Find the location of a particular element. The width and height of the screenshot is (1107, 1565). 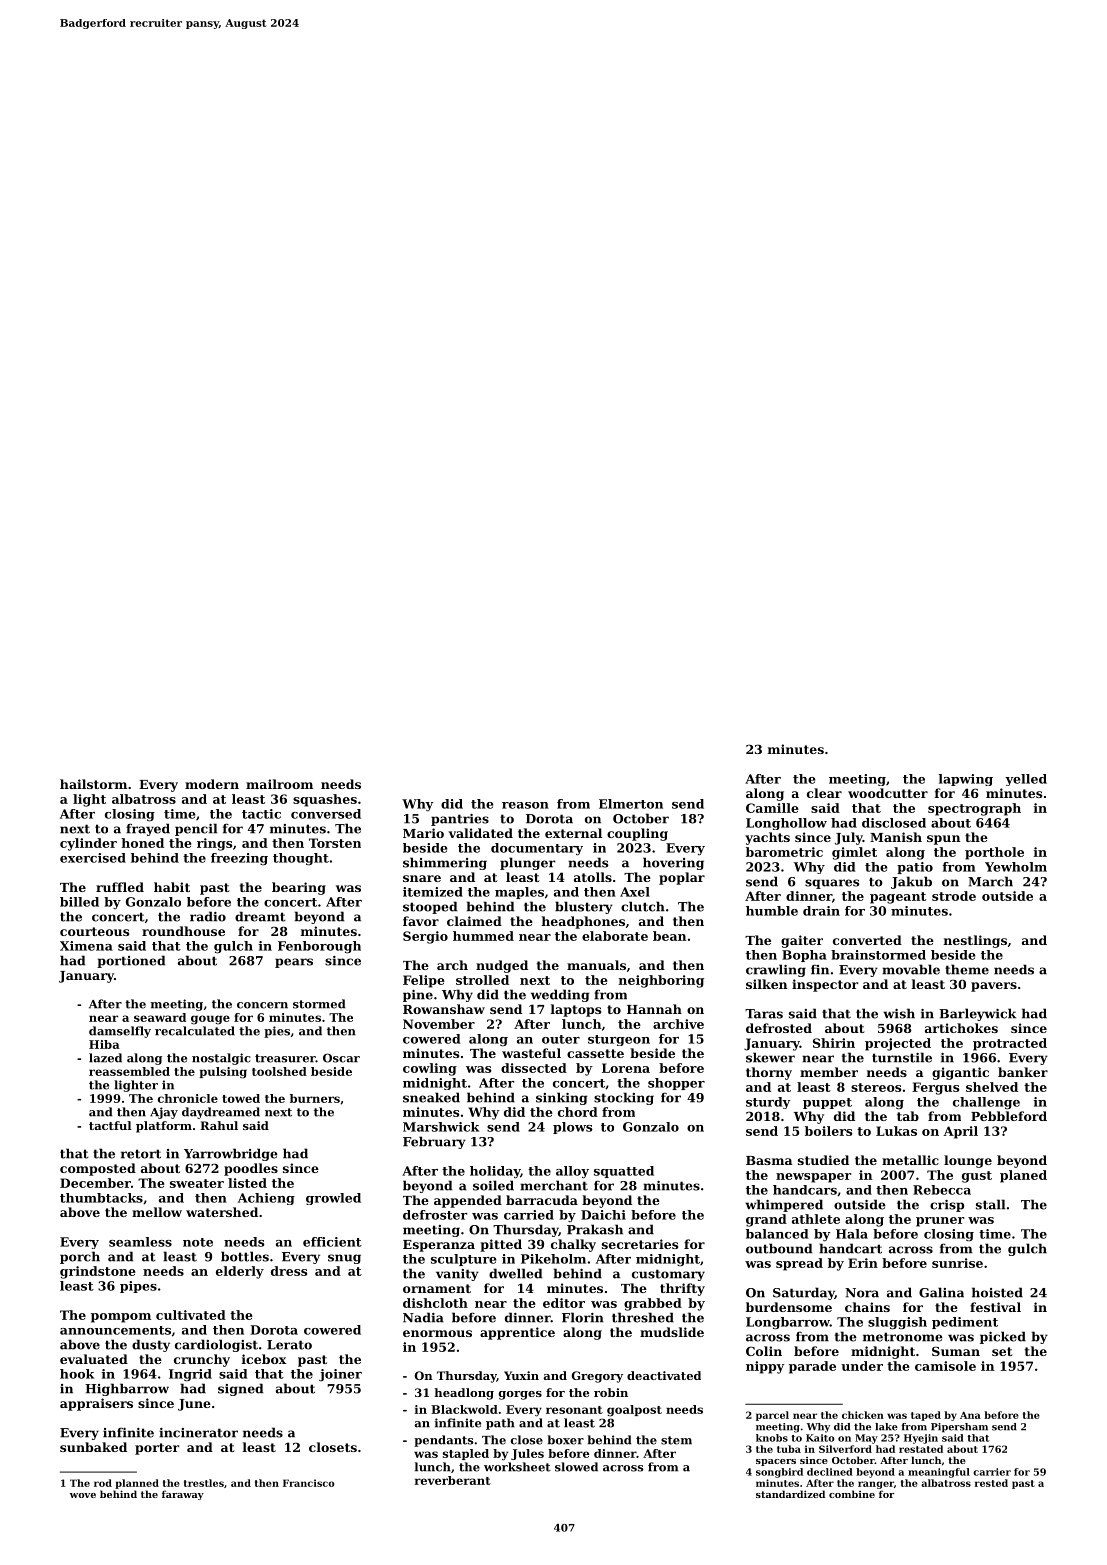

sneaked is located at coordinates (431, 1097).
